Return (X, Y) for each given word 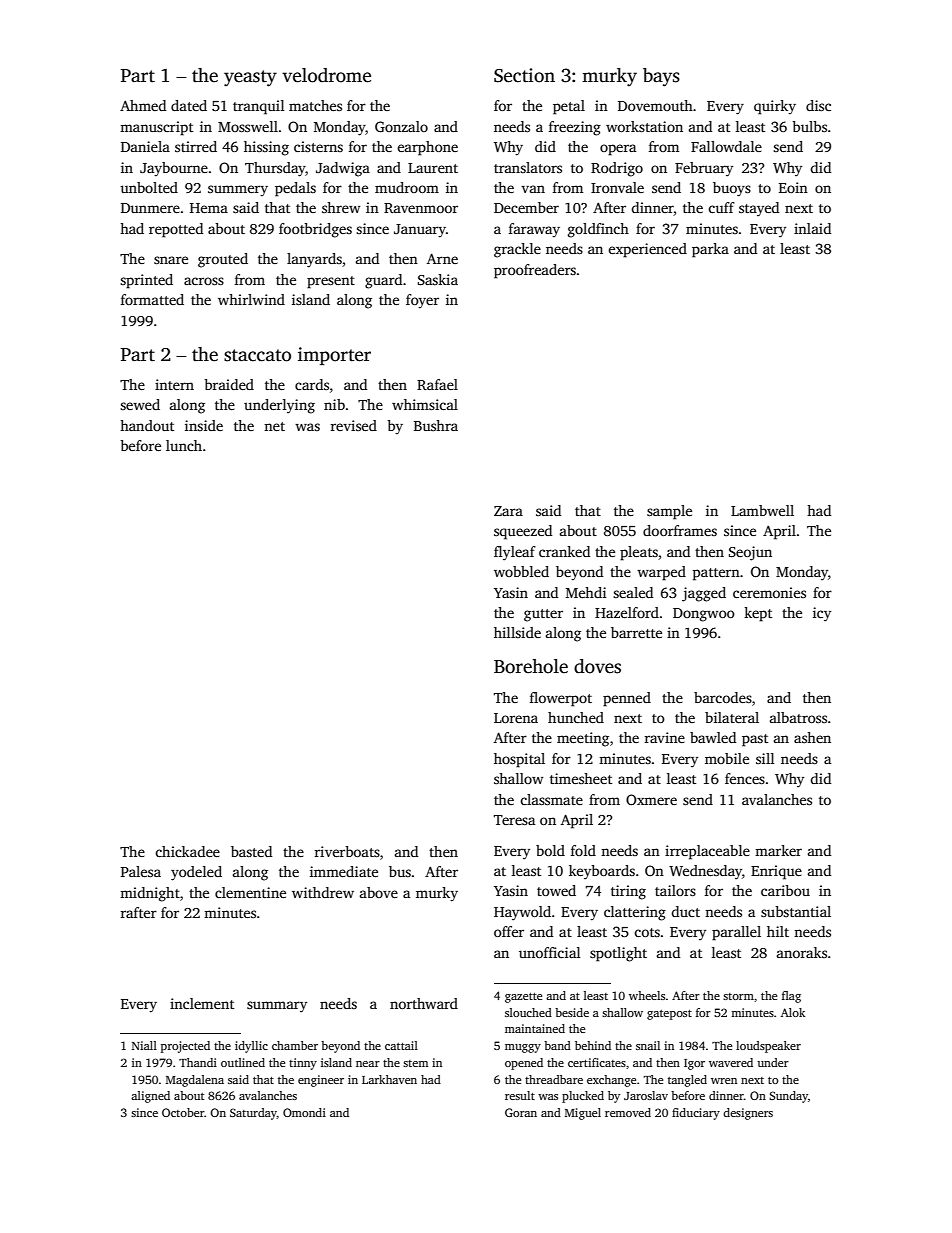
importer (334, 356)
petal (569, 107)
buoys (732, 189)
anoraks (802, 952)
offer (509, 931)
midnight (150, 894)
